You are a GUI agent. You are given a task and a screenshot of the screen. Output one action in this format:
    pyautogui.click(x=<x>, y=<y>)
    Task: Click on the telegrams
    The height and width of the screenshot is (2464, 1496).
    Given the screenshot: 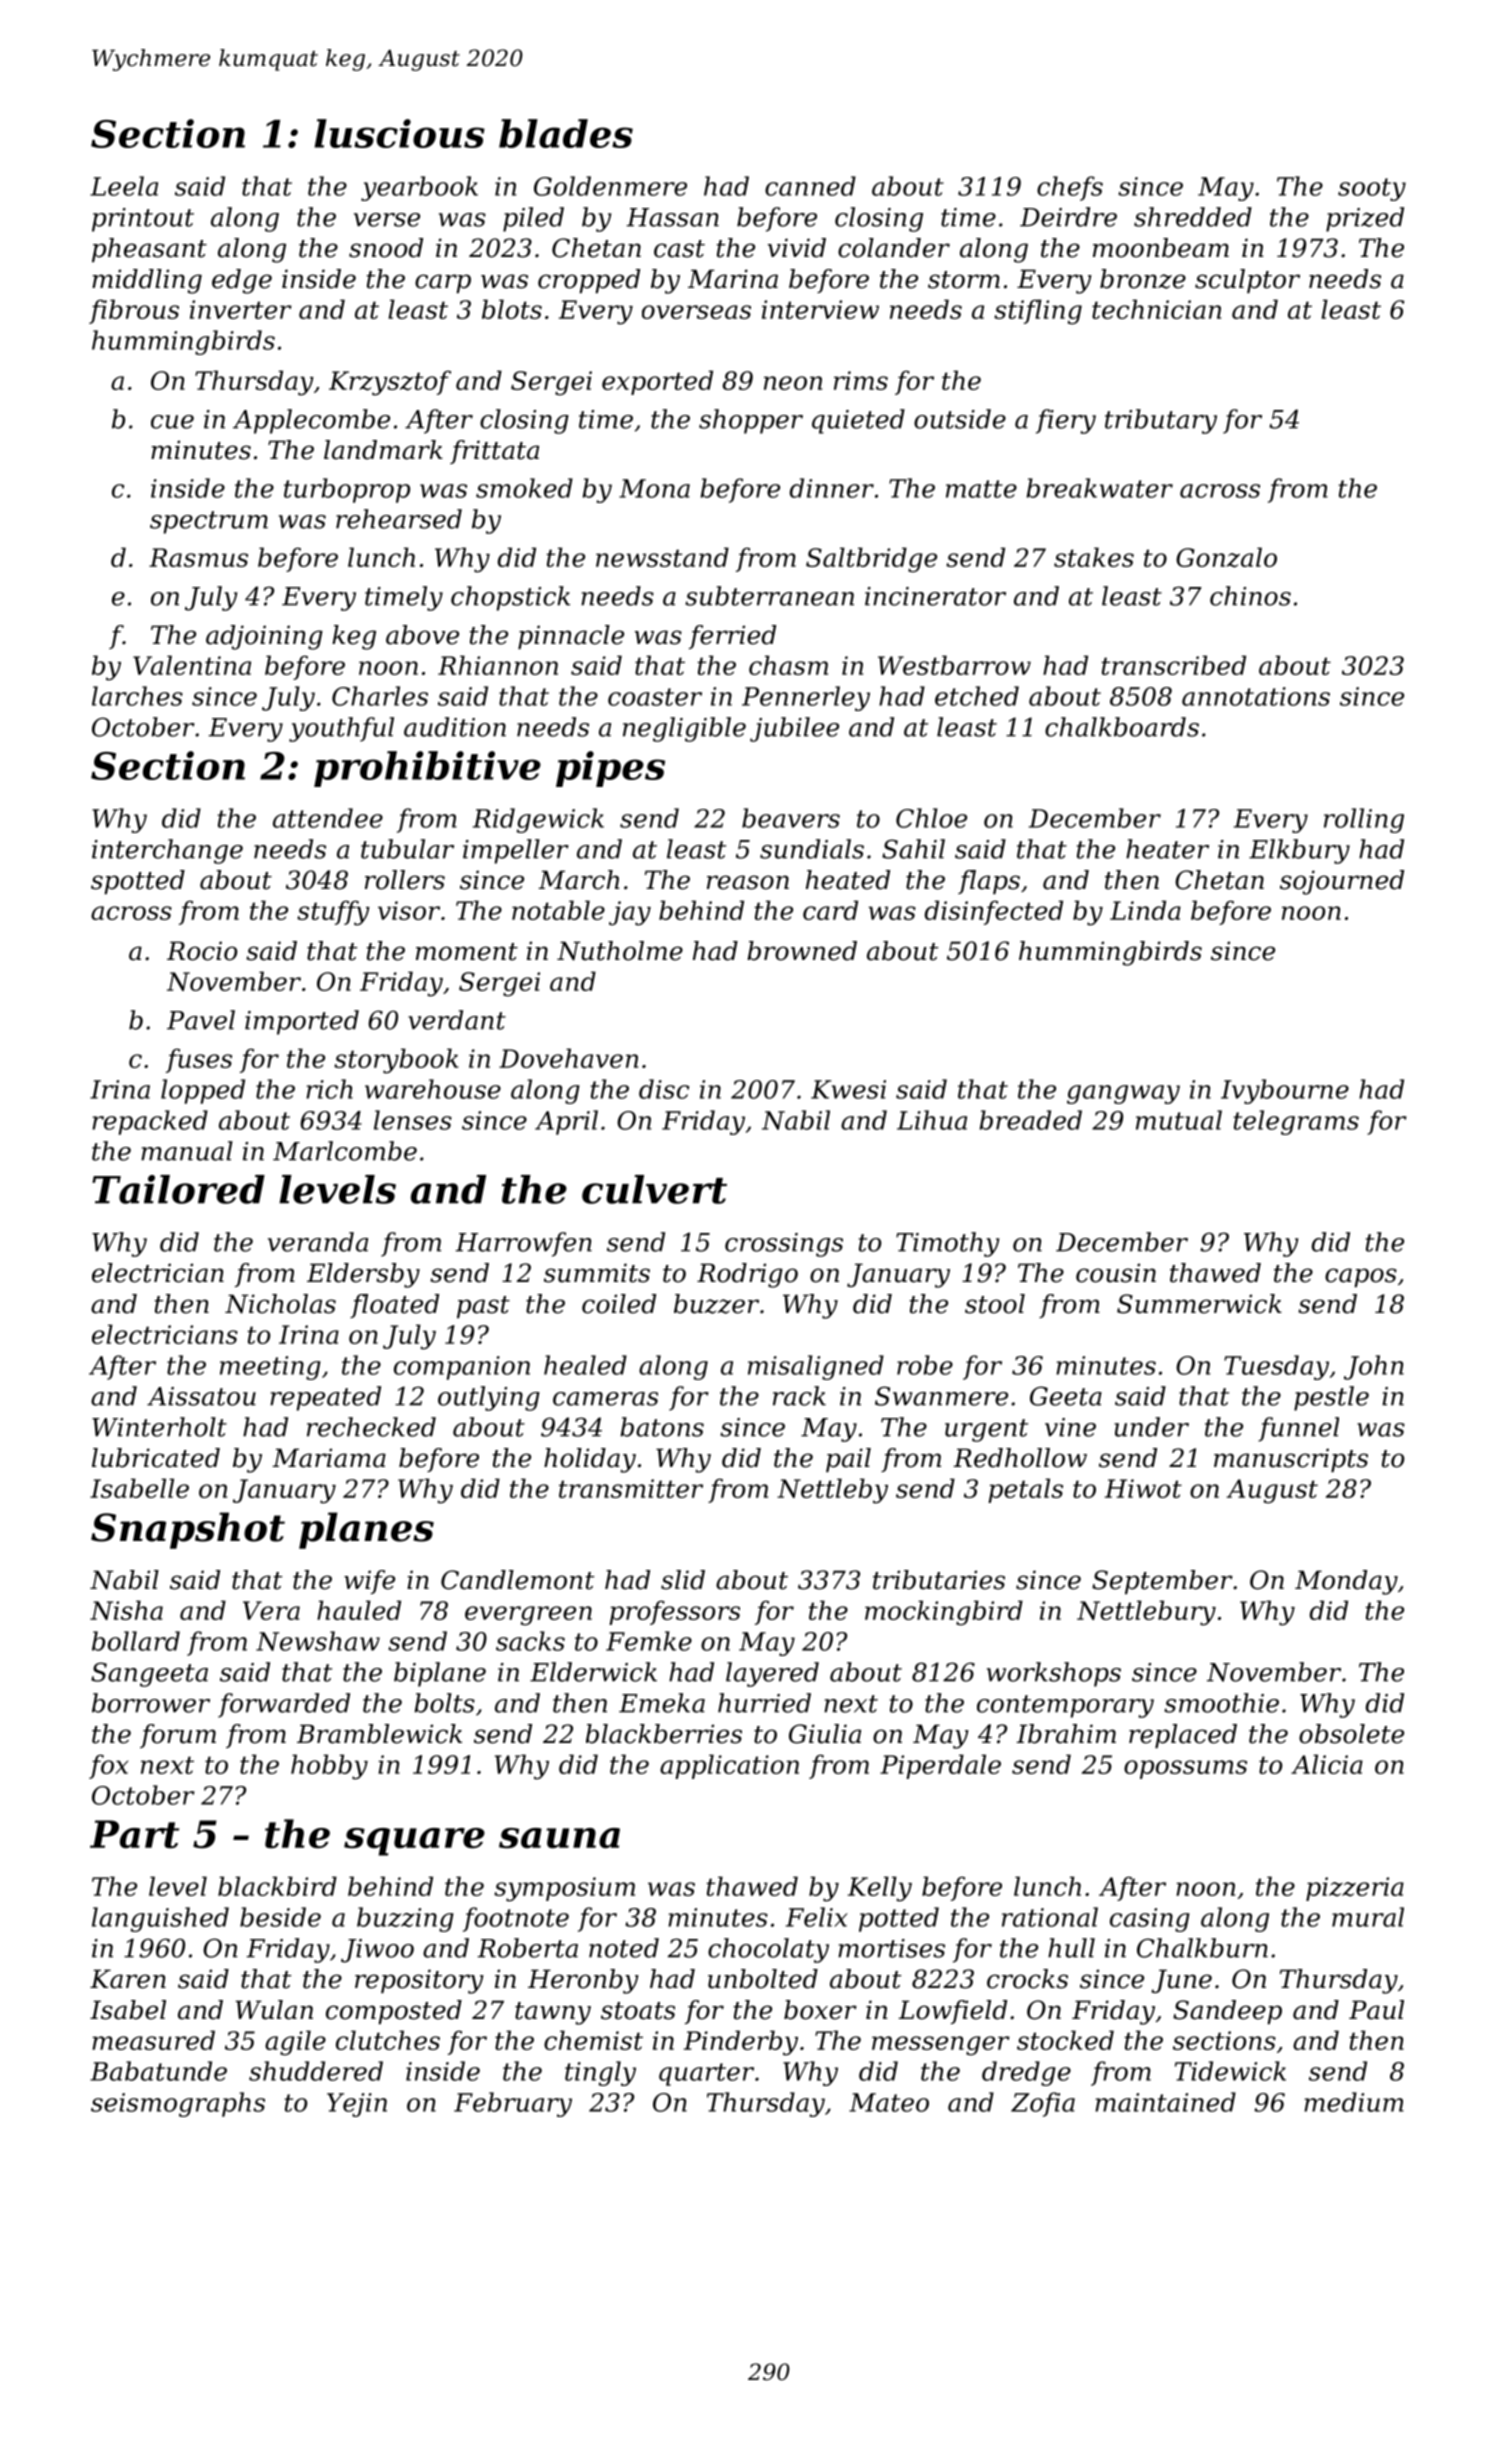 What is the action you would take?
    pyautogui.click(x=1296, y=1122)
